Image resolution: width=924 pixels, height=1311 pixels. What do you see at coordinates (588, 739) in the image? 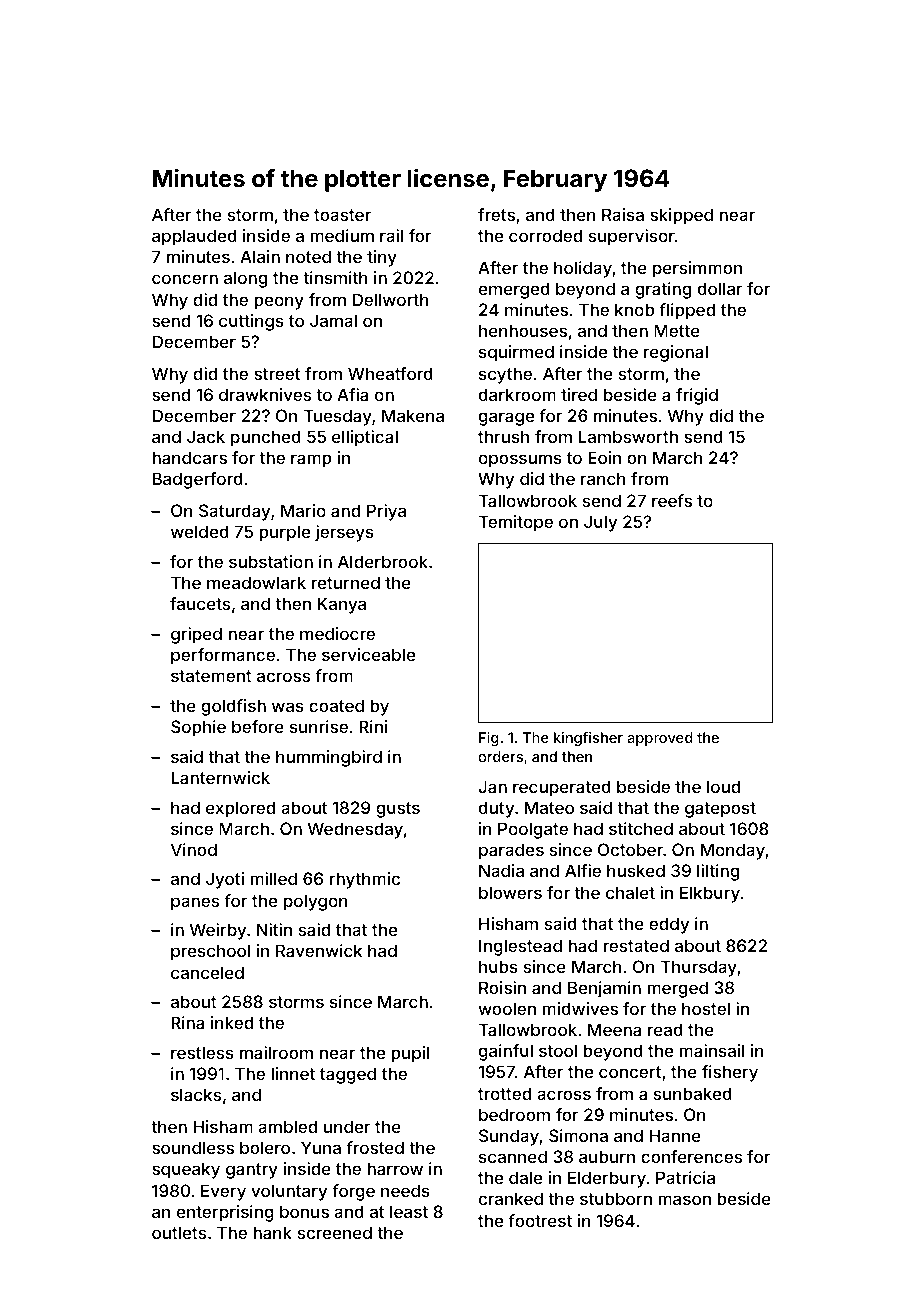
I see `kingfisher` at bounding box center [588, 739].
